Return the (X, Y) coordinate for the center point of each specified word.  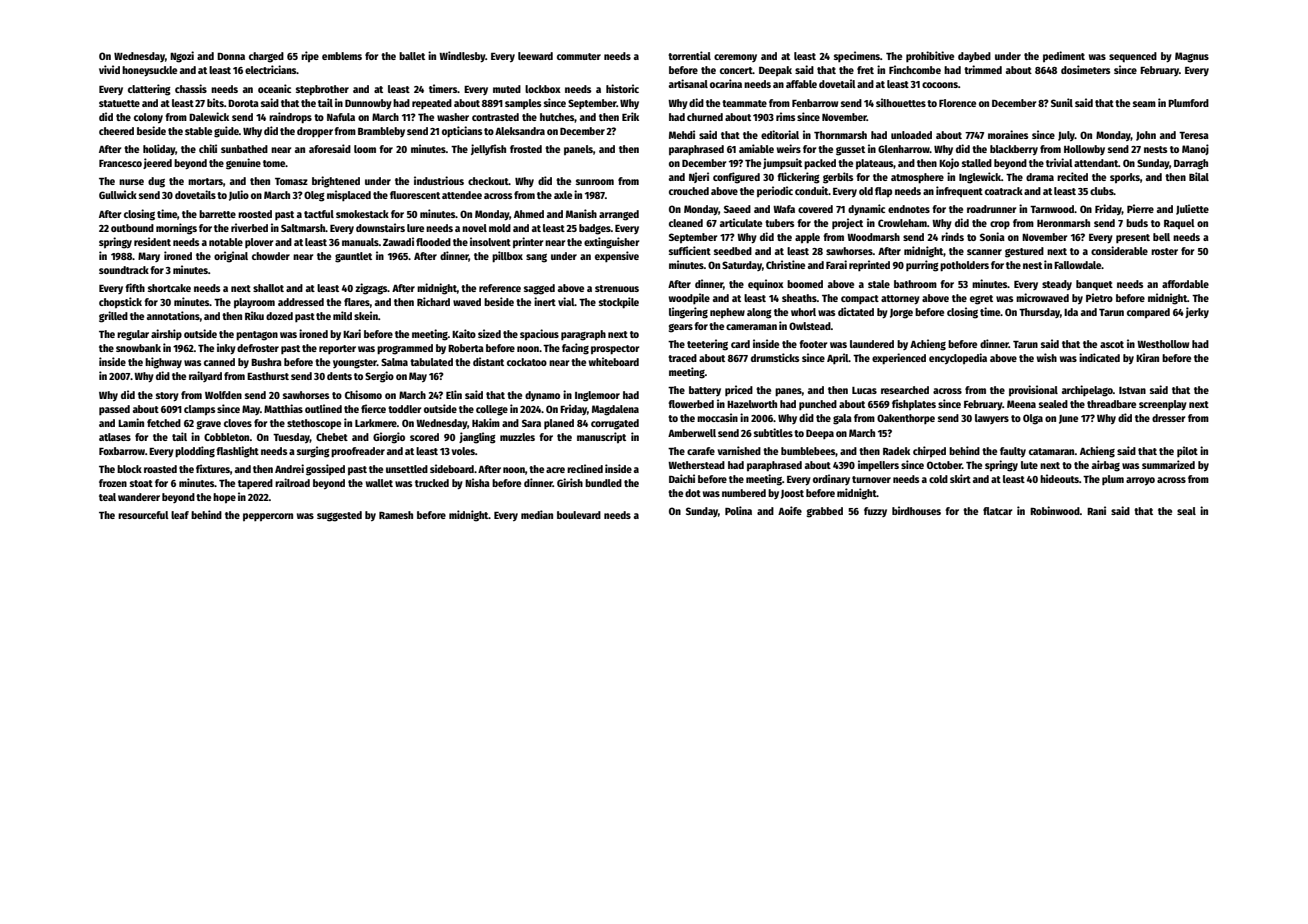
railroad (292, 482)
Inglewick (980, 178)
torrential (689, 55)
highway (163, 363)
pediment (1064, 56)
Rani (1096, 510)
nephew (727, 313)
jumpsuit (782, 163)
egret (981, 300)
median (537, 514)
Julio (239, 195)
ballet (412, 56)
